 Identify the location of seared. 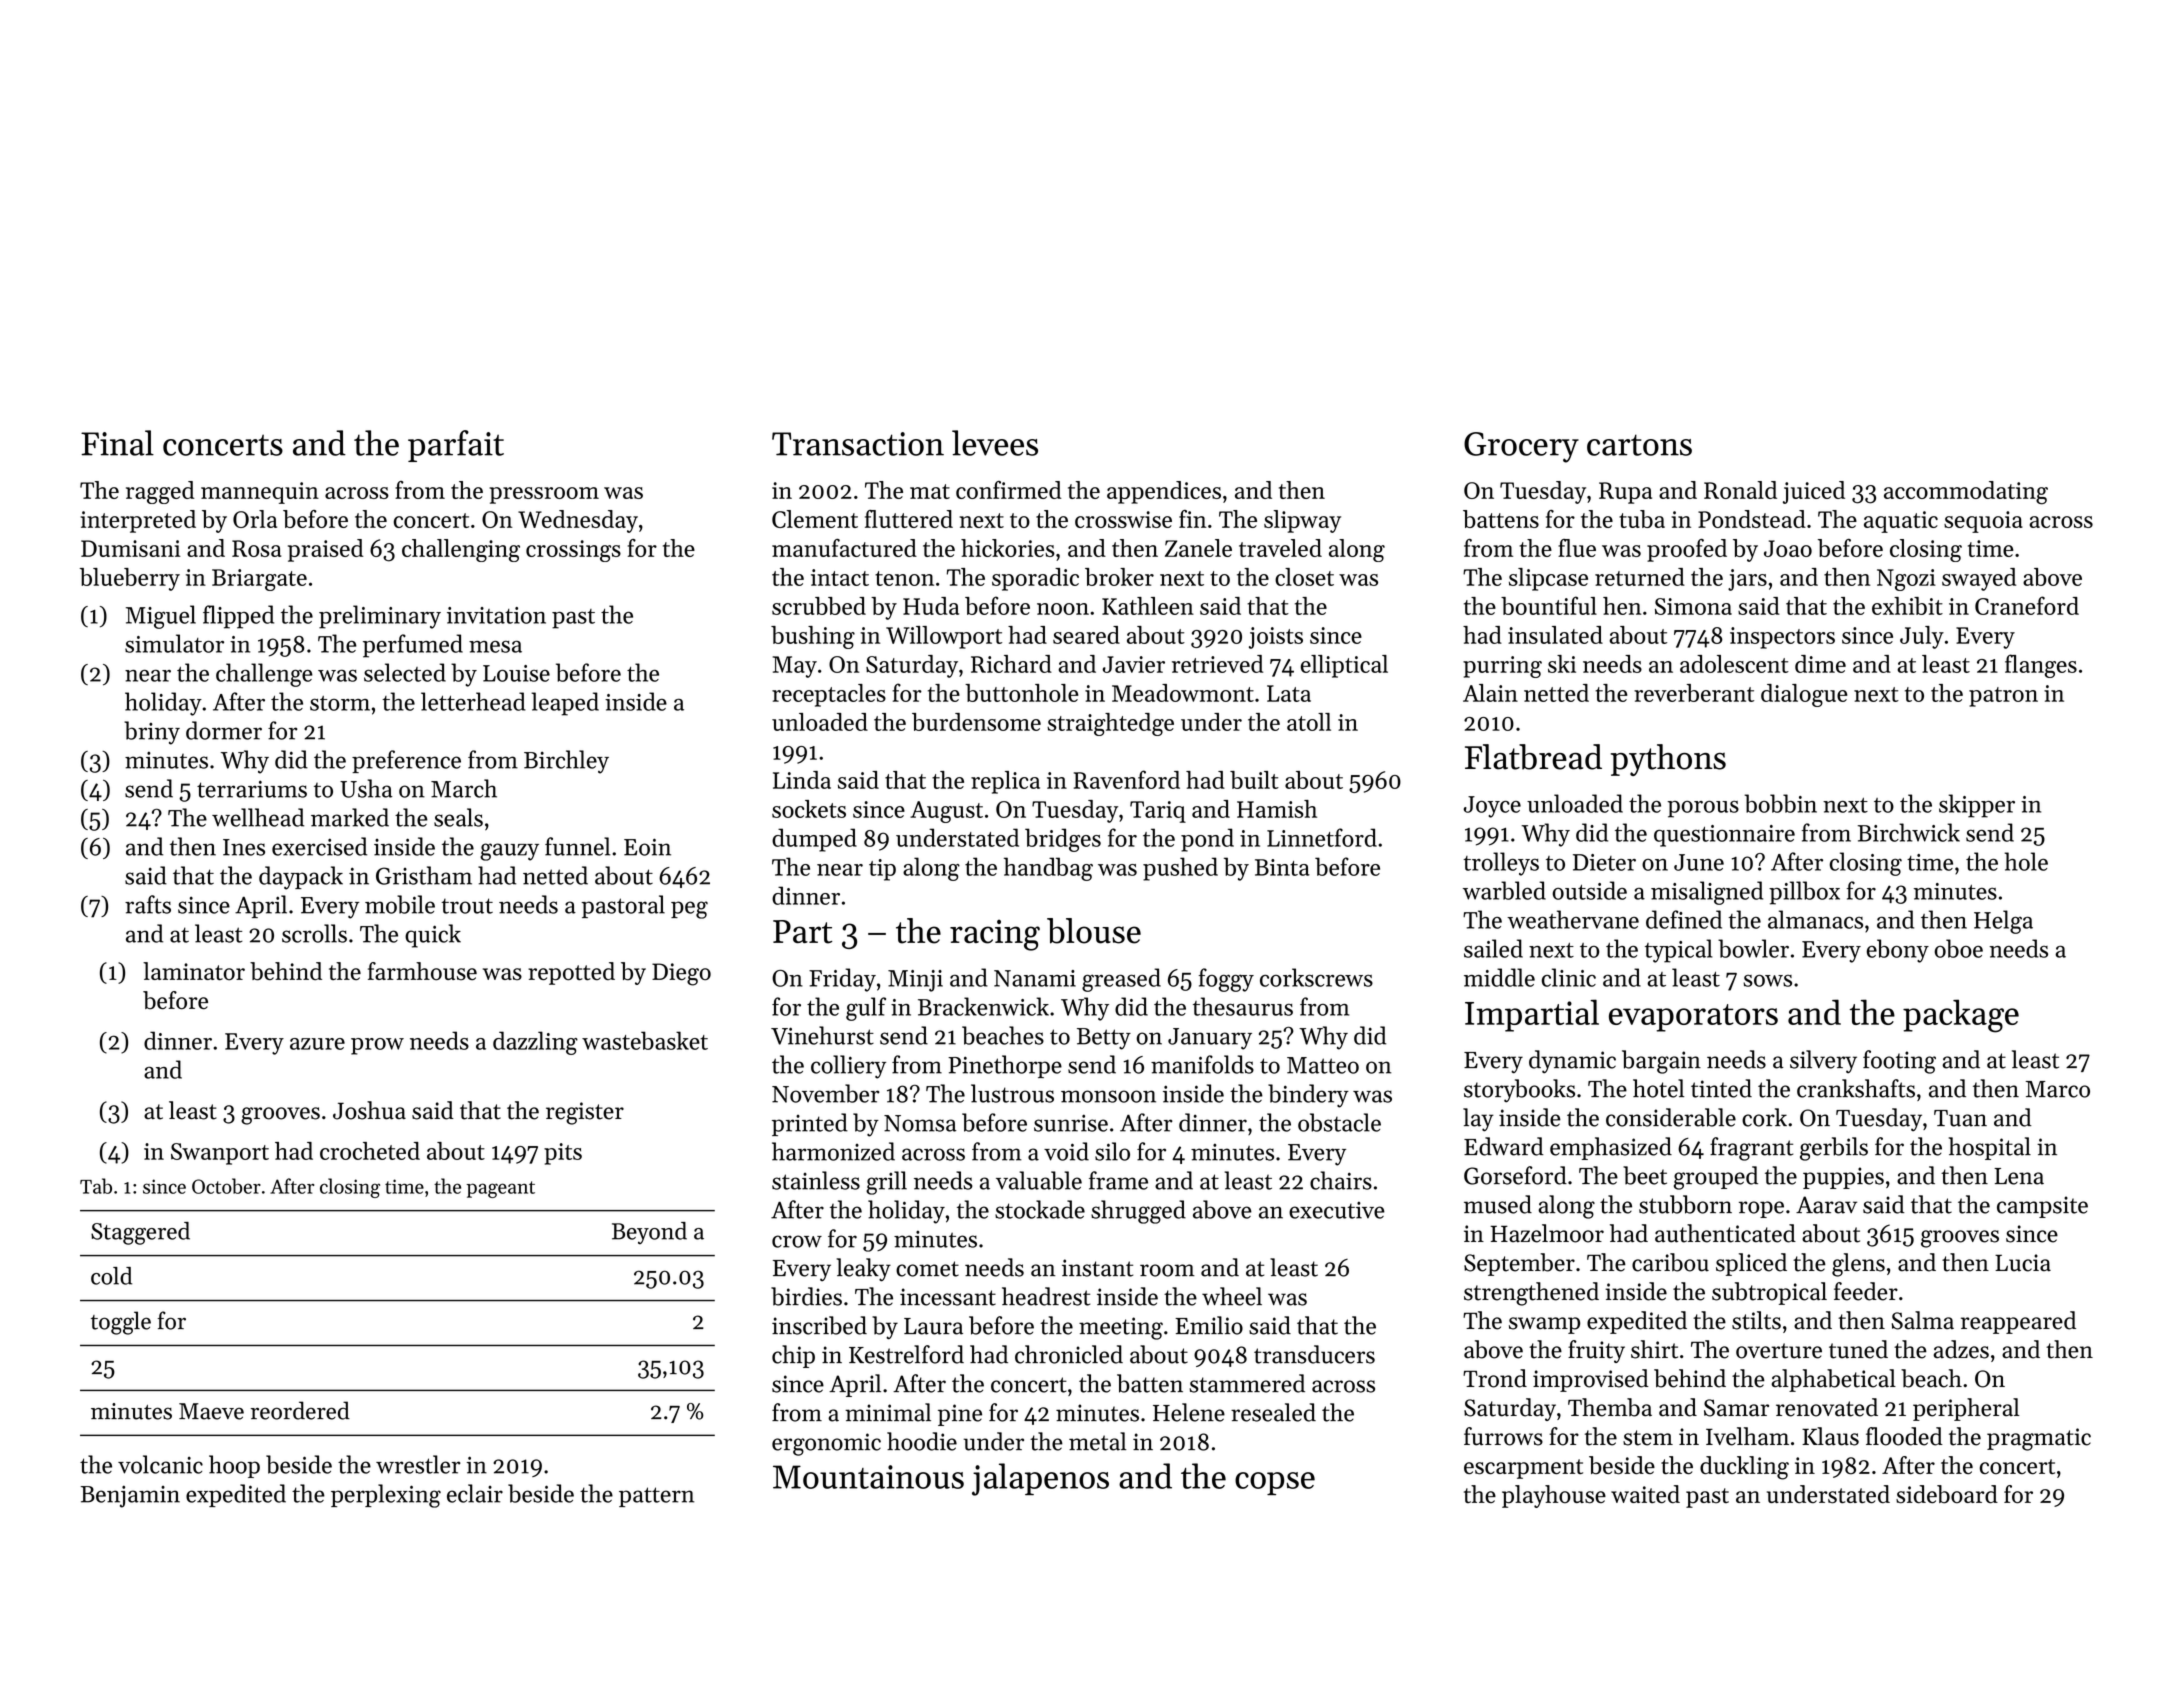
(1086, 635).
